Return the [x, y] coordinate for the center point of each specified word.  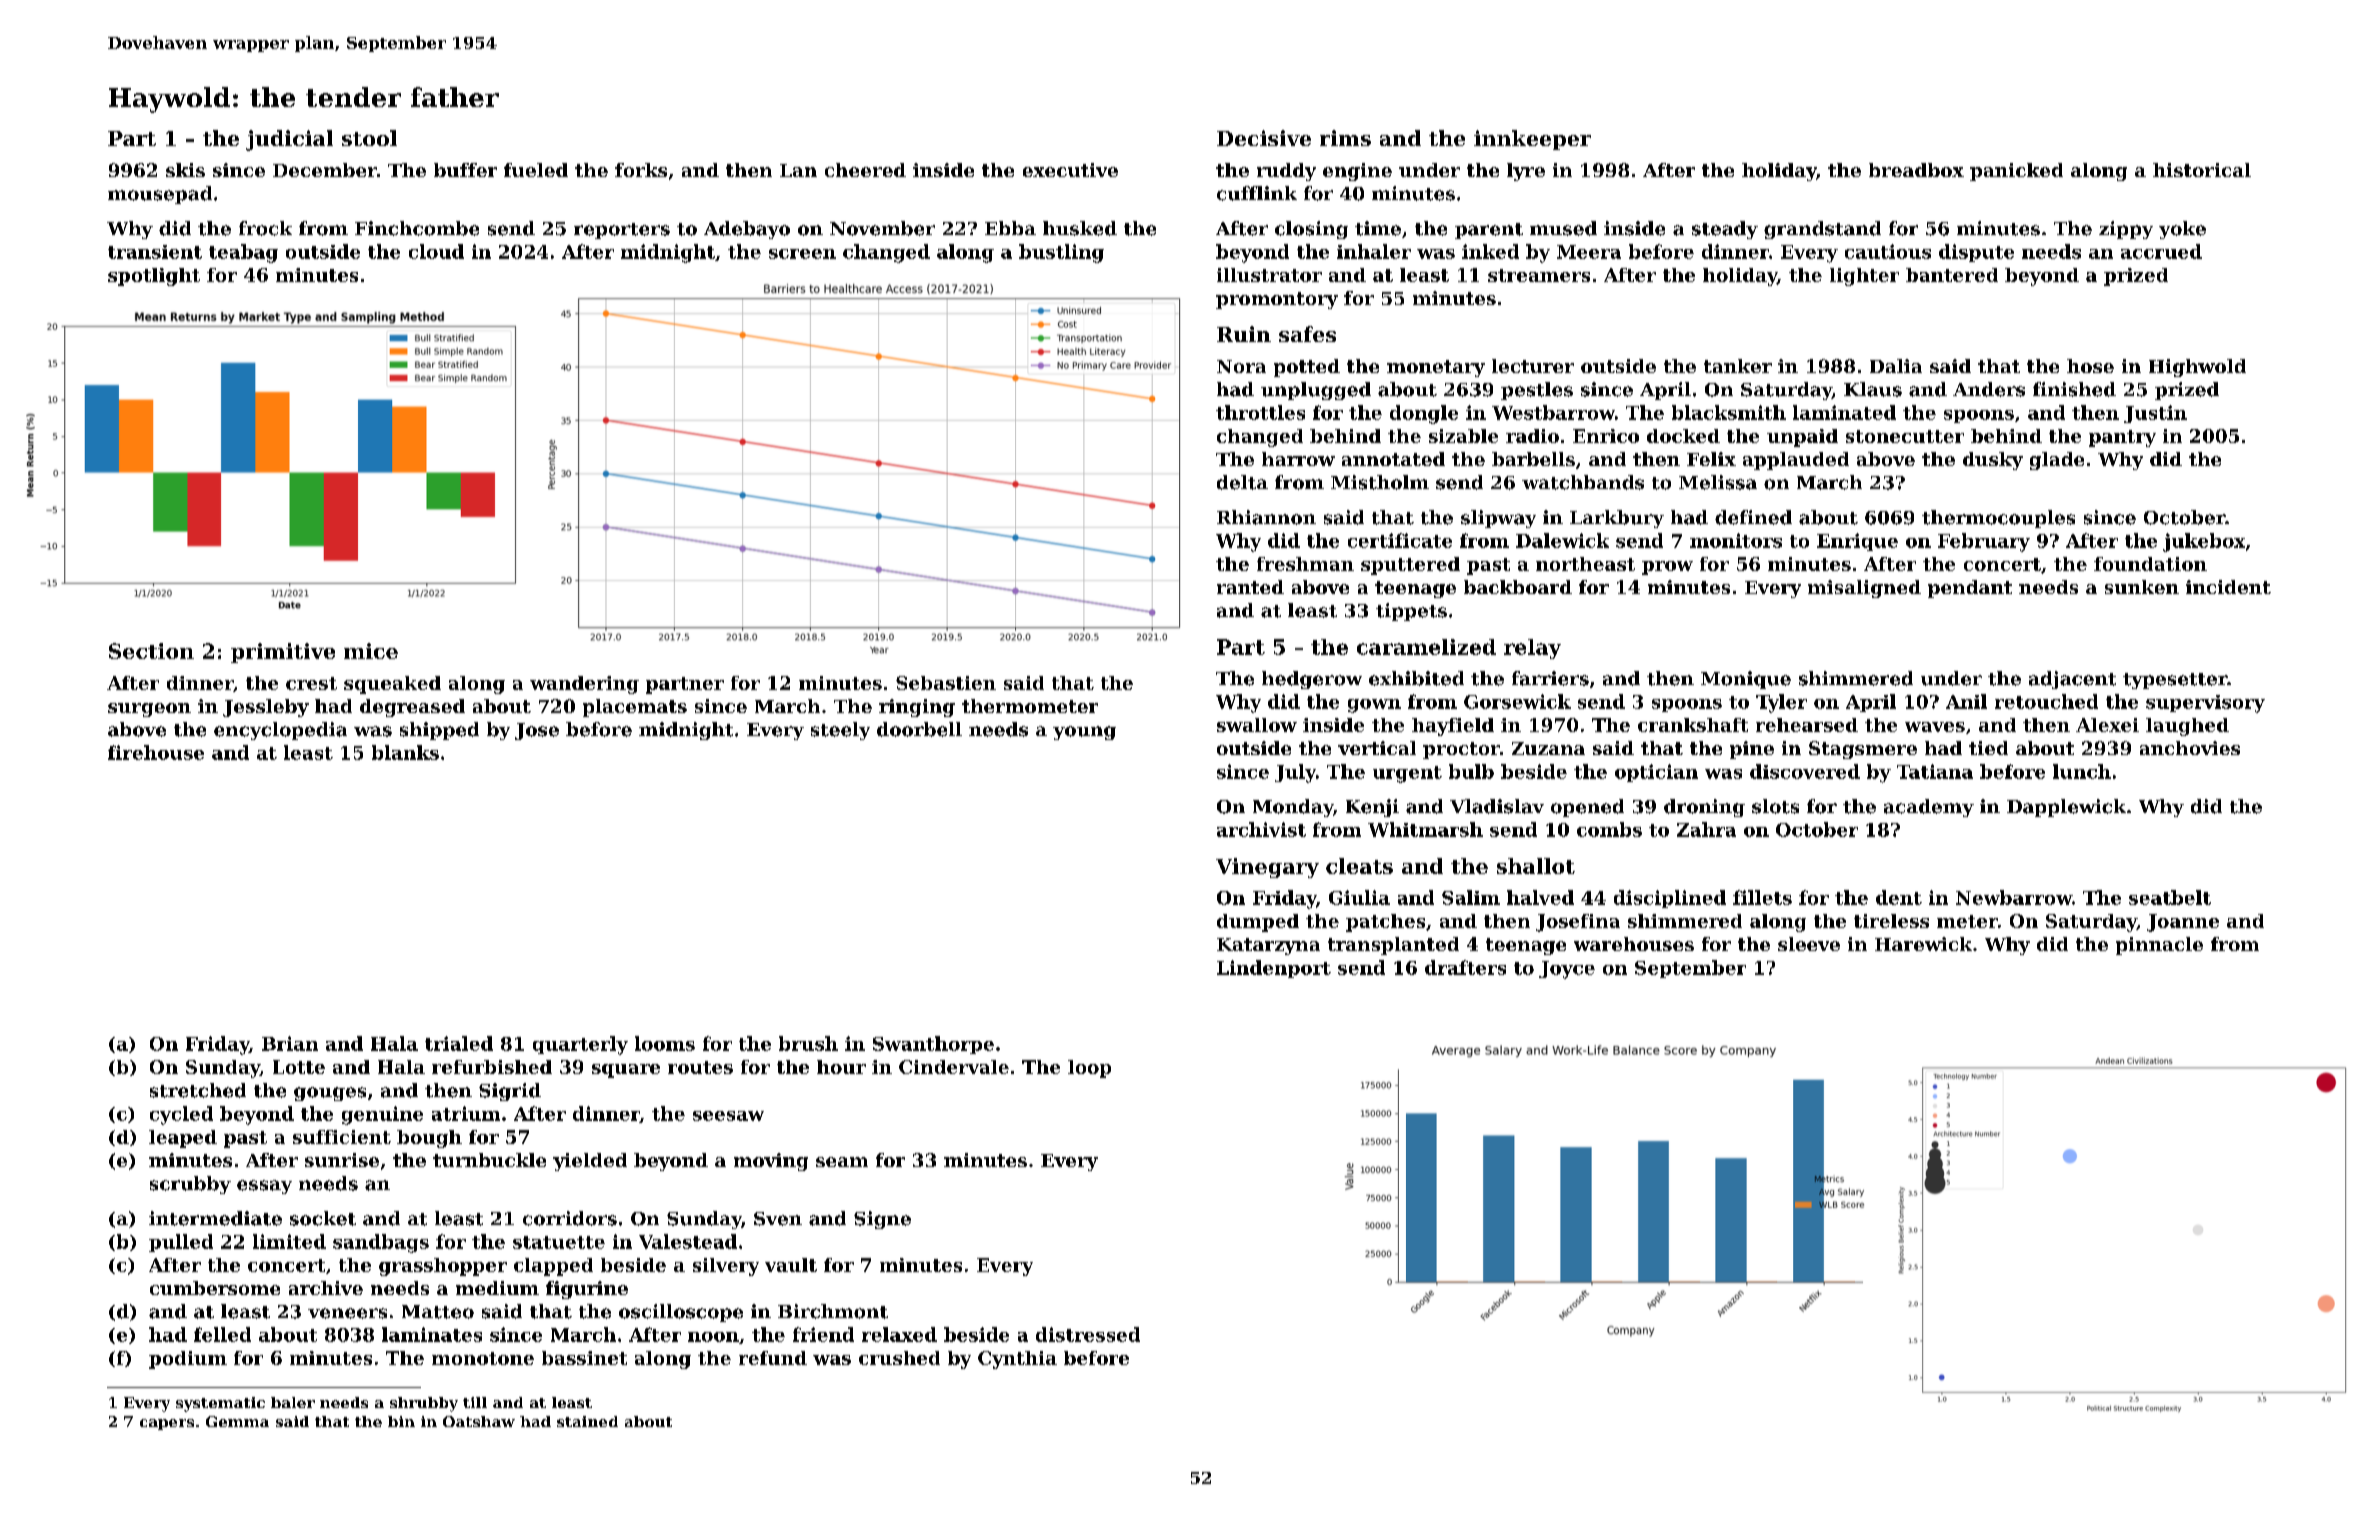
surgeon [149, 710]
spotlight [154, 277]
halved [1540, 897]
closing [1311, 230]
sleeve [1809, 944]
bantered [1952, 275]
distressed [1088, 1334]
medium [497, 1288]
